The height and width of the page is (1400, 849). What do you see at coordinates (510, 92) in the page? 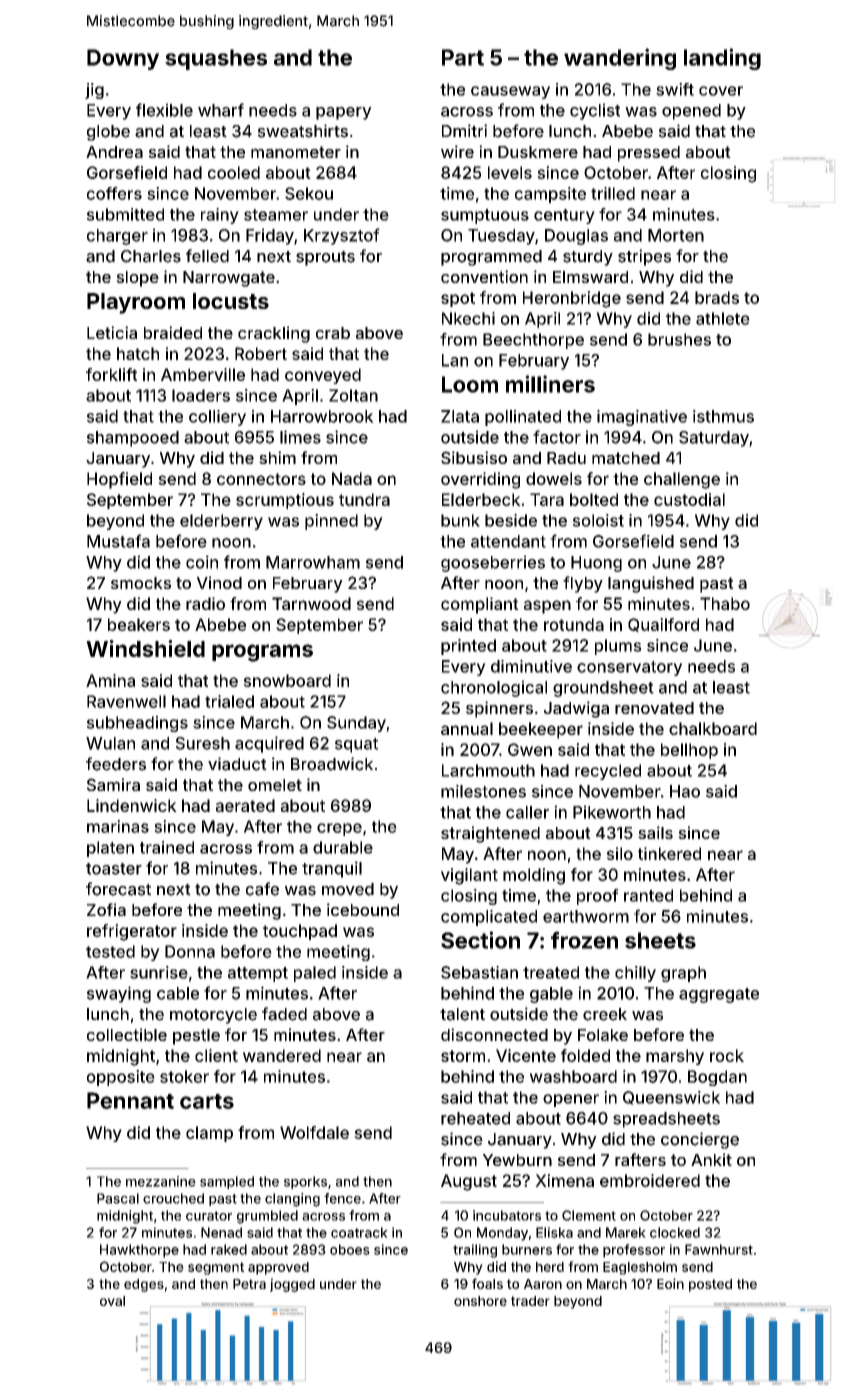
I see `causeway` at bounding box center [510, 92].
